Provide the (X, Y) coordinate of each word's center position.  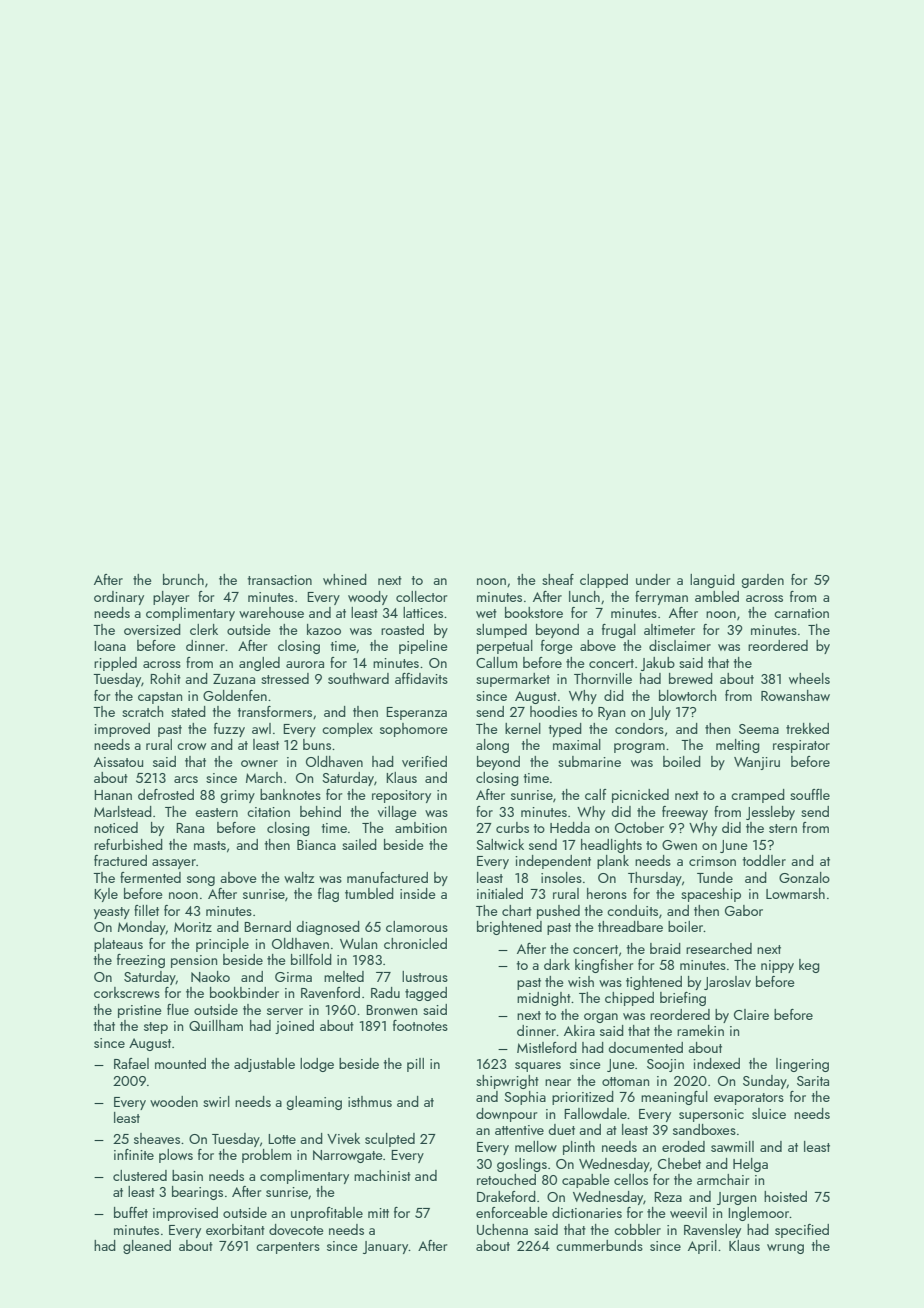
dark (557, 964)
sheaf (558, 579)
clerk (204, 629)
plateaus (118, 945)
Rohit (165, 678)
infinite (134, 1154)
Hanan (113, 795)
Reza (668, 1197)
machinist (382, 1175)
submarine (589, 761)
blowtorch (687, 695)
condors (639, 728)
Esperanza (416, 713)
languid (712, 581)
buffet (131, 1212)
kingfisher (604, 966)
